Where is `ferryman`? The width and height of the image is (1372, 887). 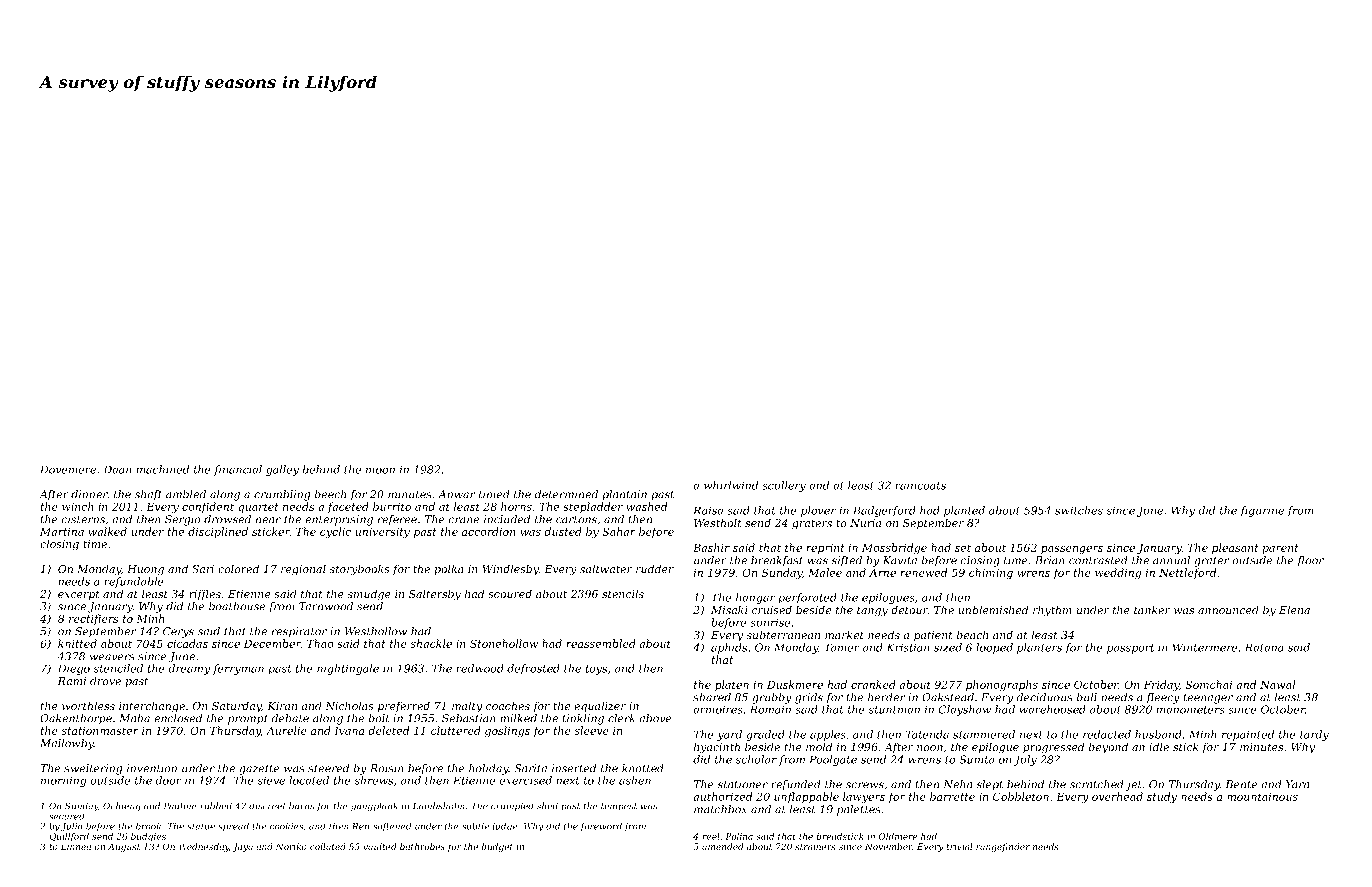
ferryman is located at coordinates (238, 669).
